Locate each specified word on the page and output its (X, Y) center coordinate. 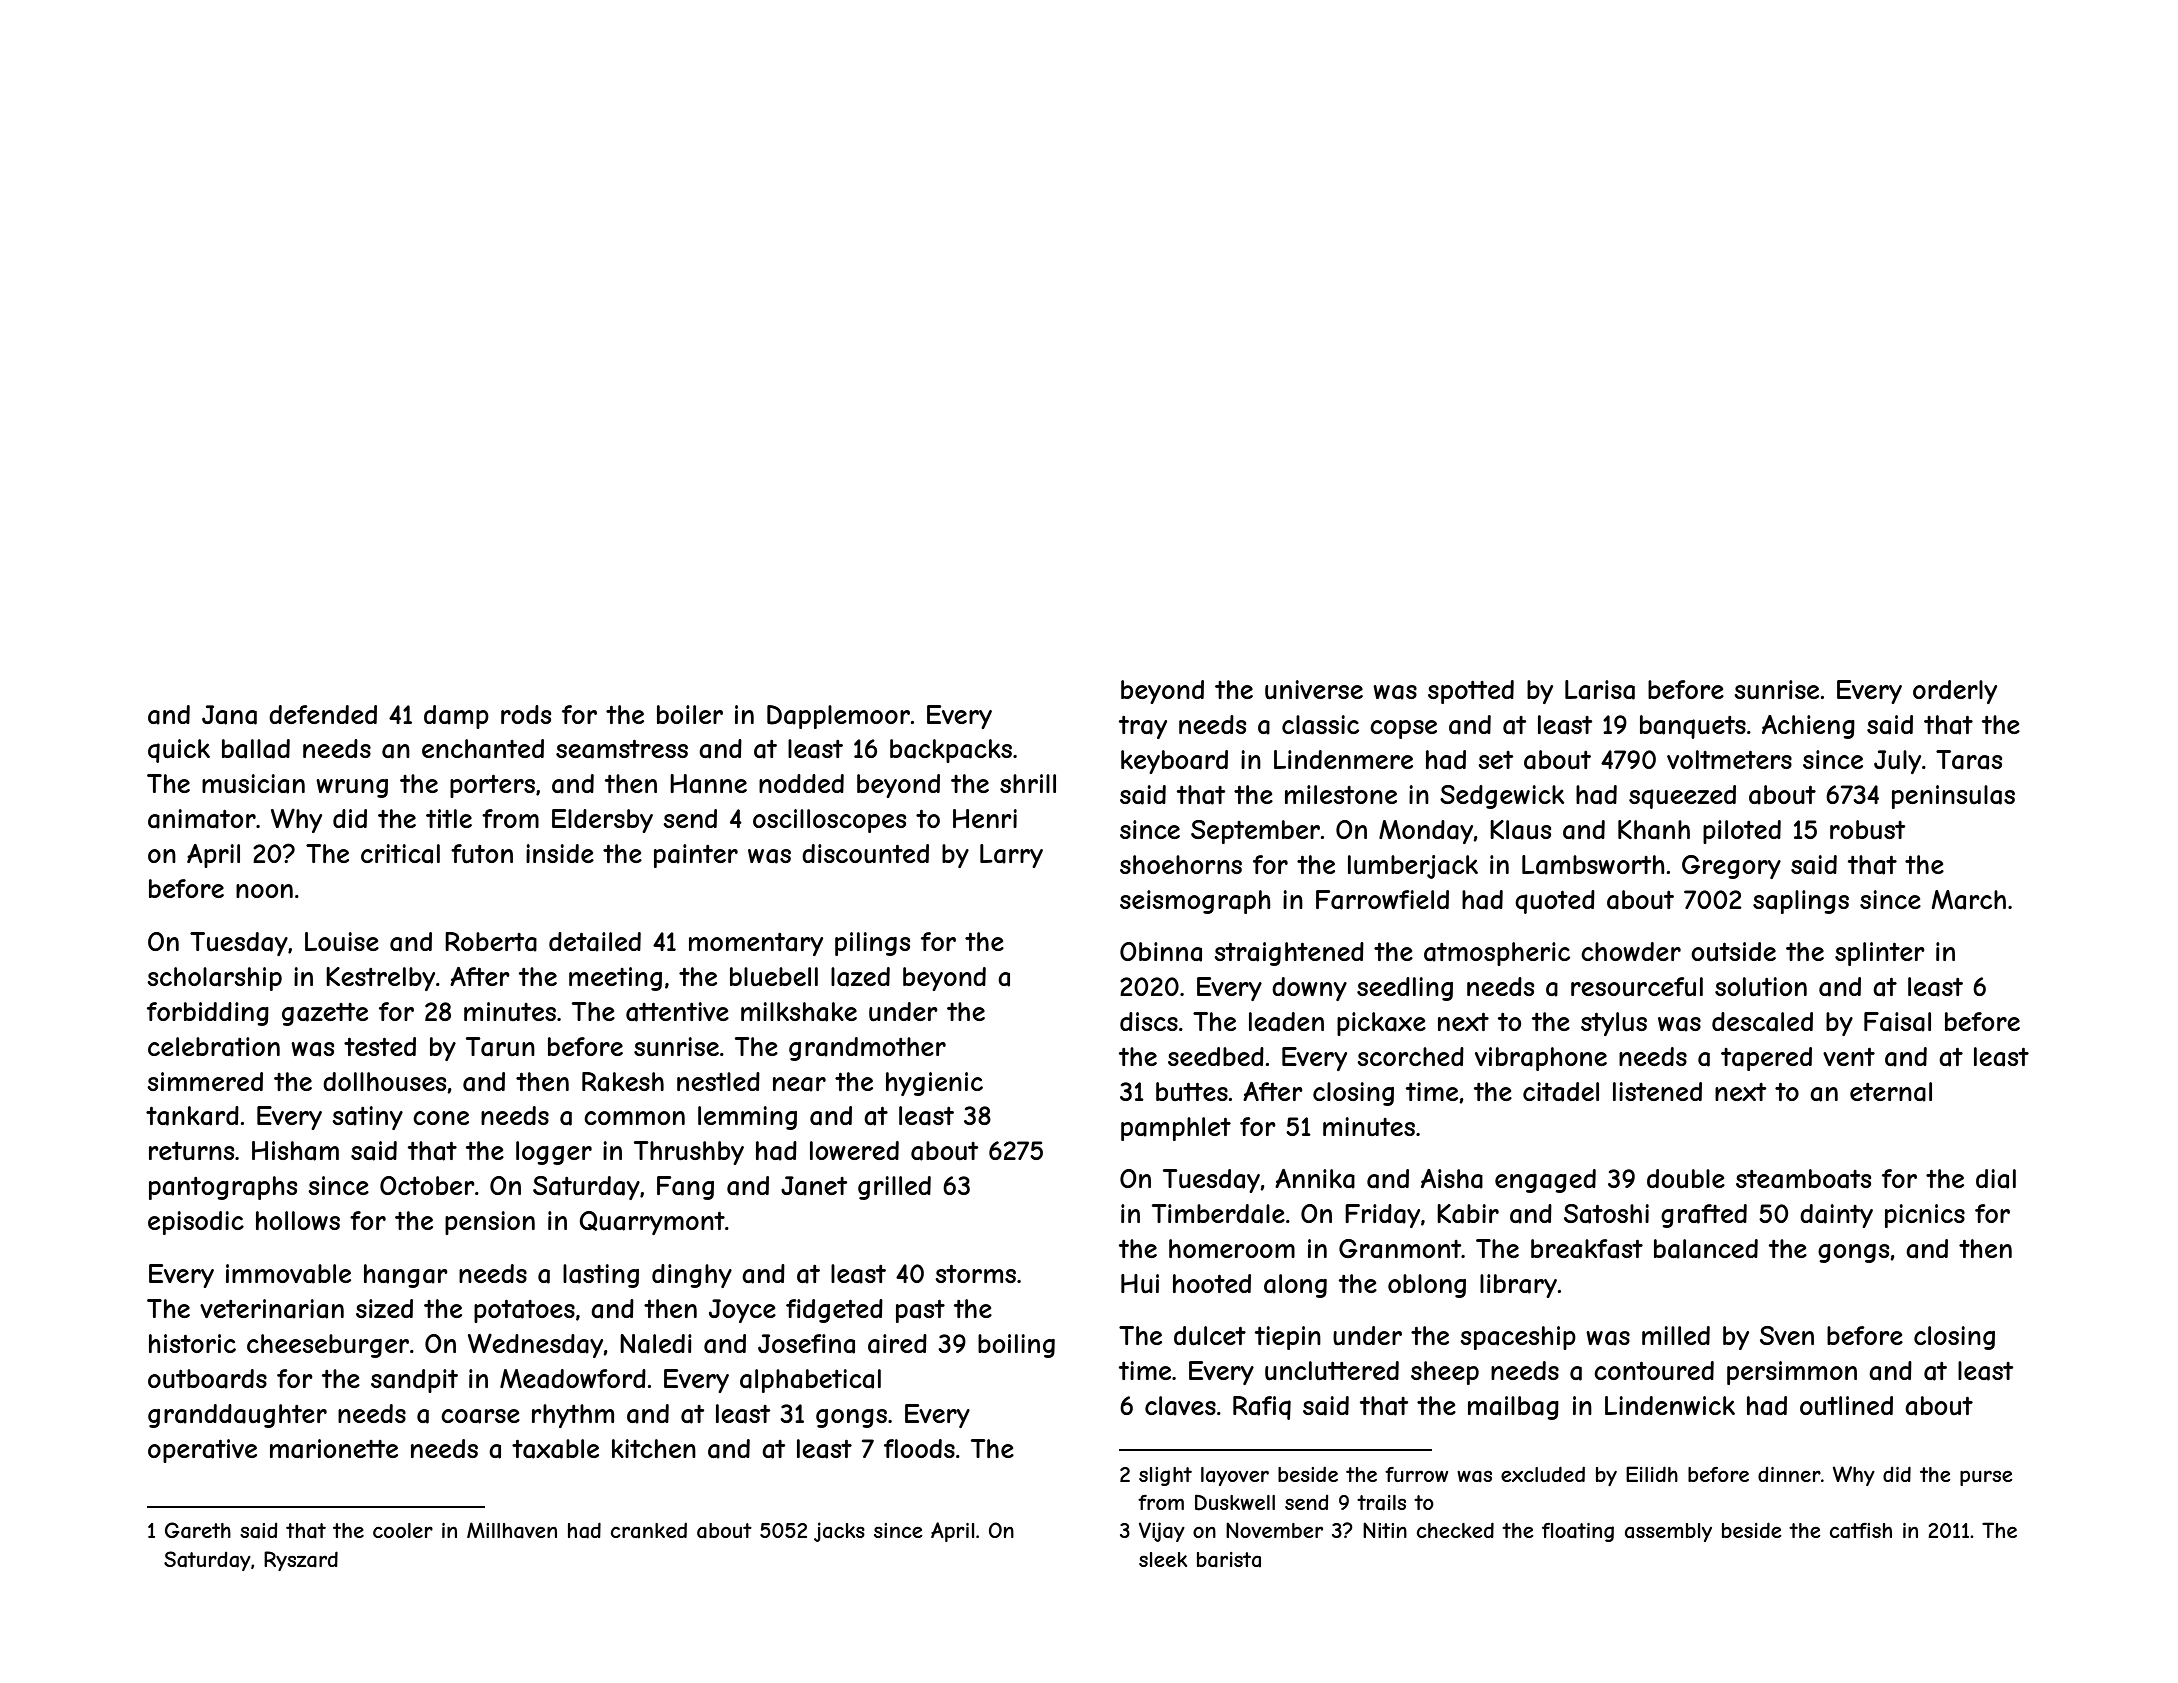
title (449, 818)
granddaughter (237, 1416)
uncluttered (1332, 1371)
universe (1314, 690)
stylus (1614, 1024)
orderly (1955, 692)
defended (323, 714)
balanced (1706, 1249)
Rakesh (623, 1082)
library (1518, 1286)
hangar (406, 1276)
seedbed (1216, 1056)
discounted (865, 854)
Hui (1140, 1284)
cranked (649, 1530)
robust (1868, 830)
